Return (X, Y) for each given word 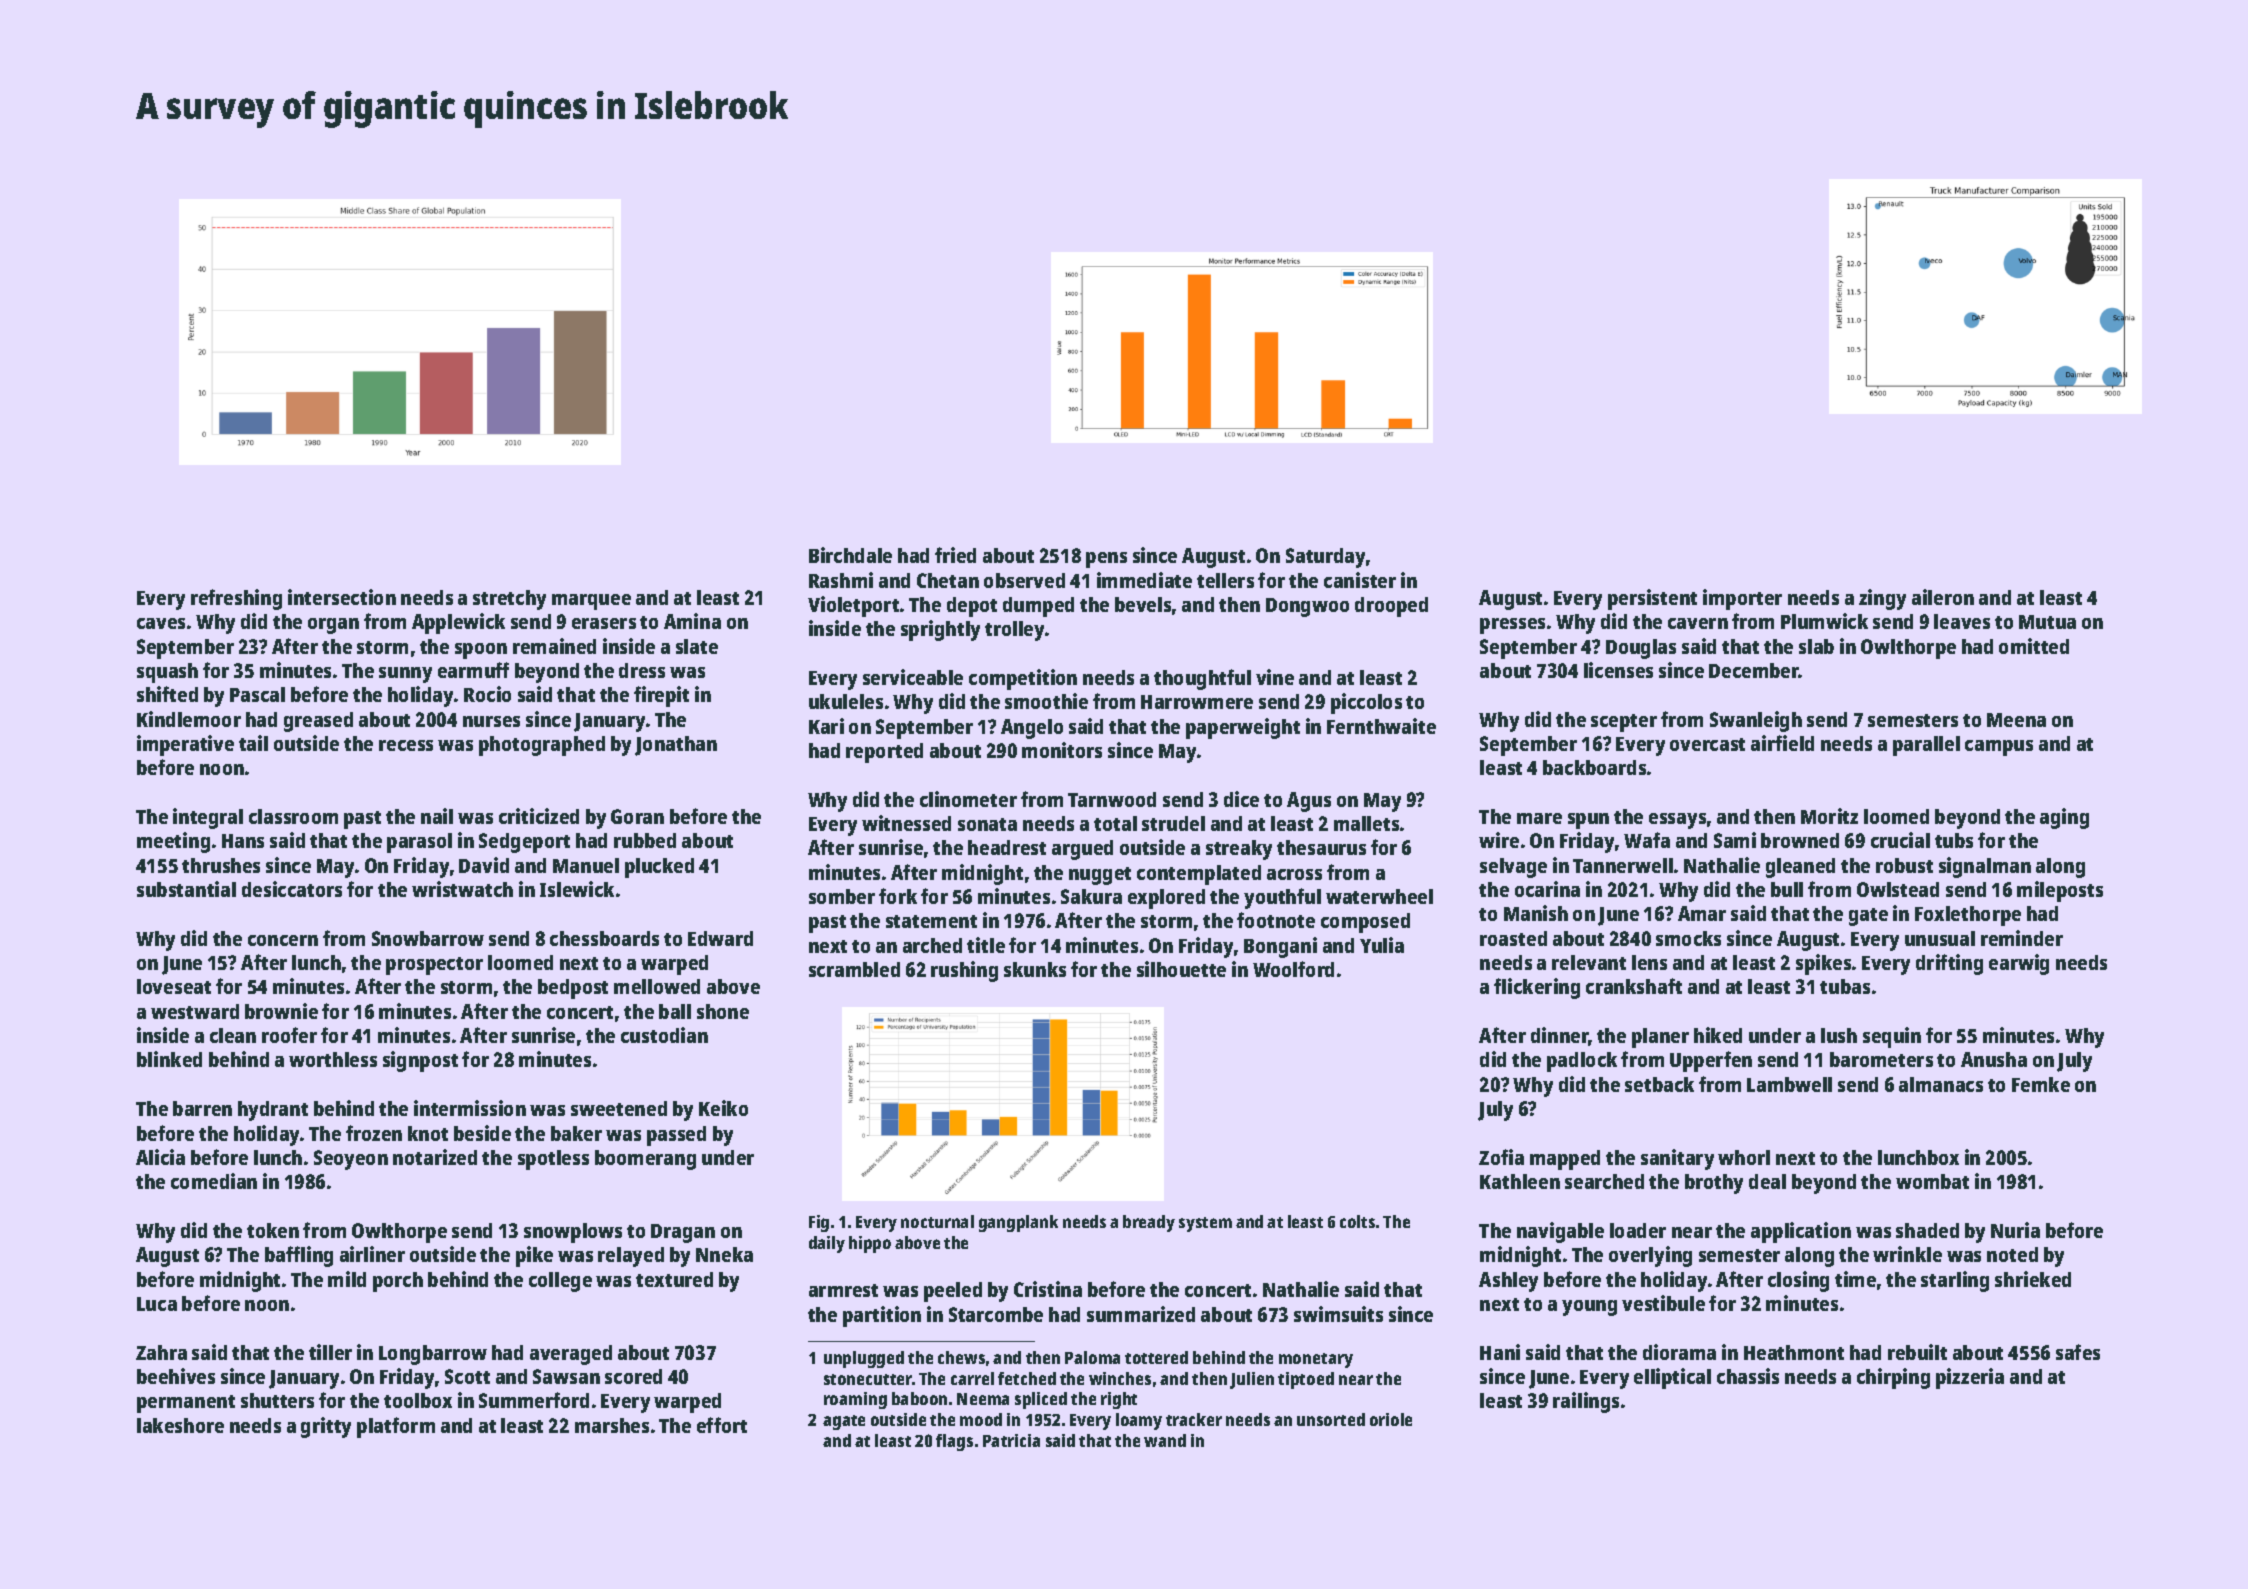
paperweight (1243, 728)
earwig (2019, 964)
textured (674, 1279)
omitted (2034, 646)
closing (1798, 1281)
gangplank (1018, 1223)
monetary (1316, 1360)
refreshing (236, 599)
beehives (176, 1376)
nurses (491, 721)
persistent (1652, 599)
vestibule (1663, 1303)
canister (1360, 580)
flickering (1537, 988)
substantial (186, 889)
